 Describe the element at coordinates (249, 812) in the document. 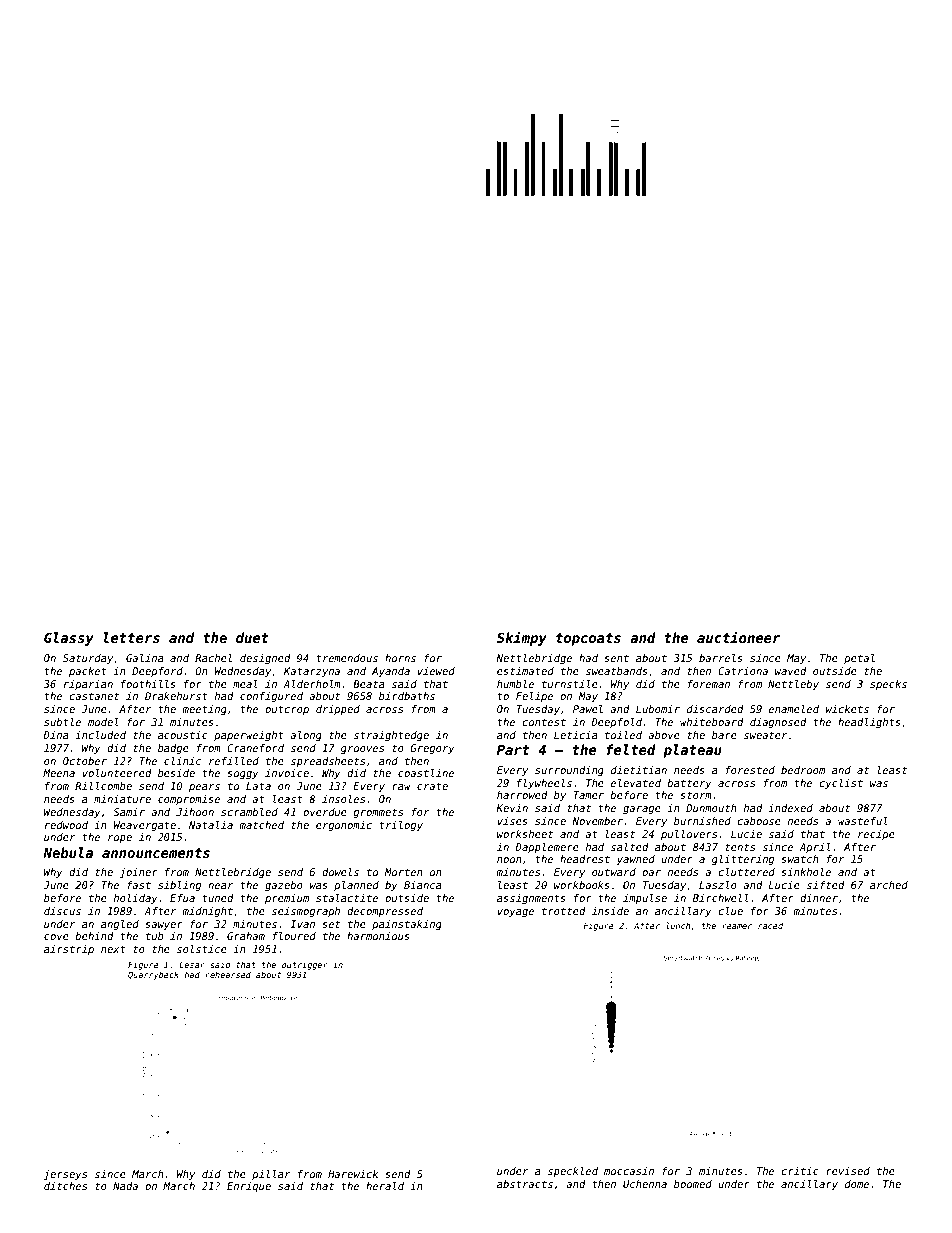

I see `scrambled` at that location.
